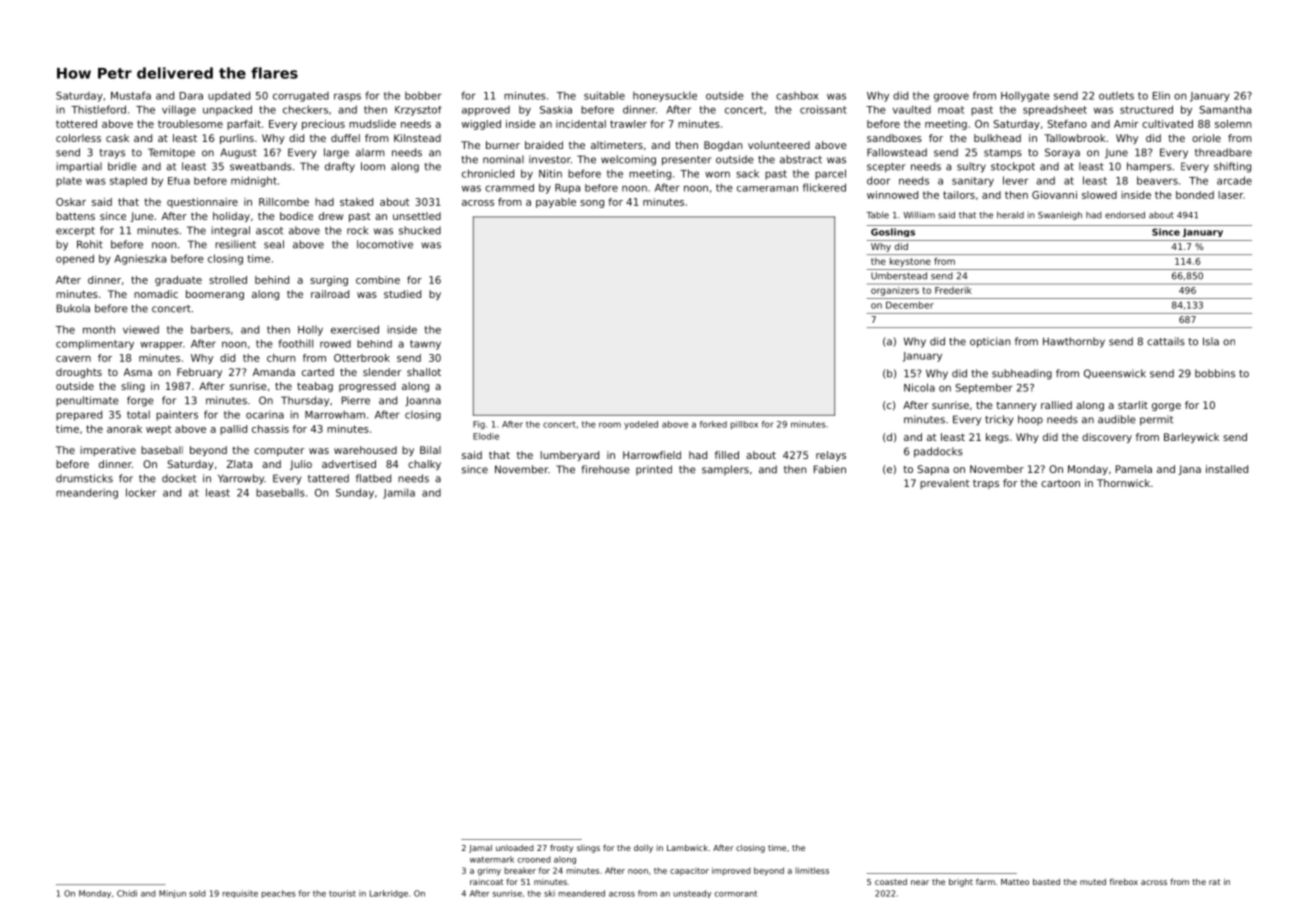  What do you see at coordinates (986, 484) in the page?
I see `traps` at bounding box center [986, 484].
